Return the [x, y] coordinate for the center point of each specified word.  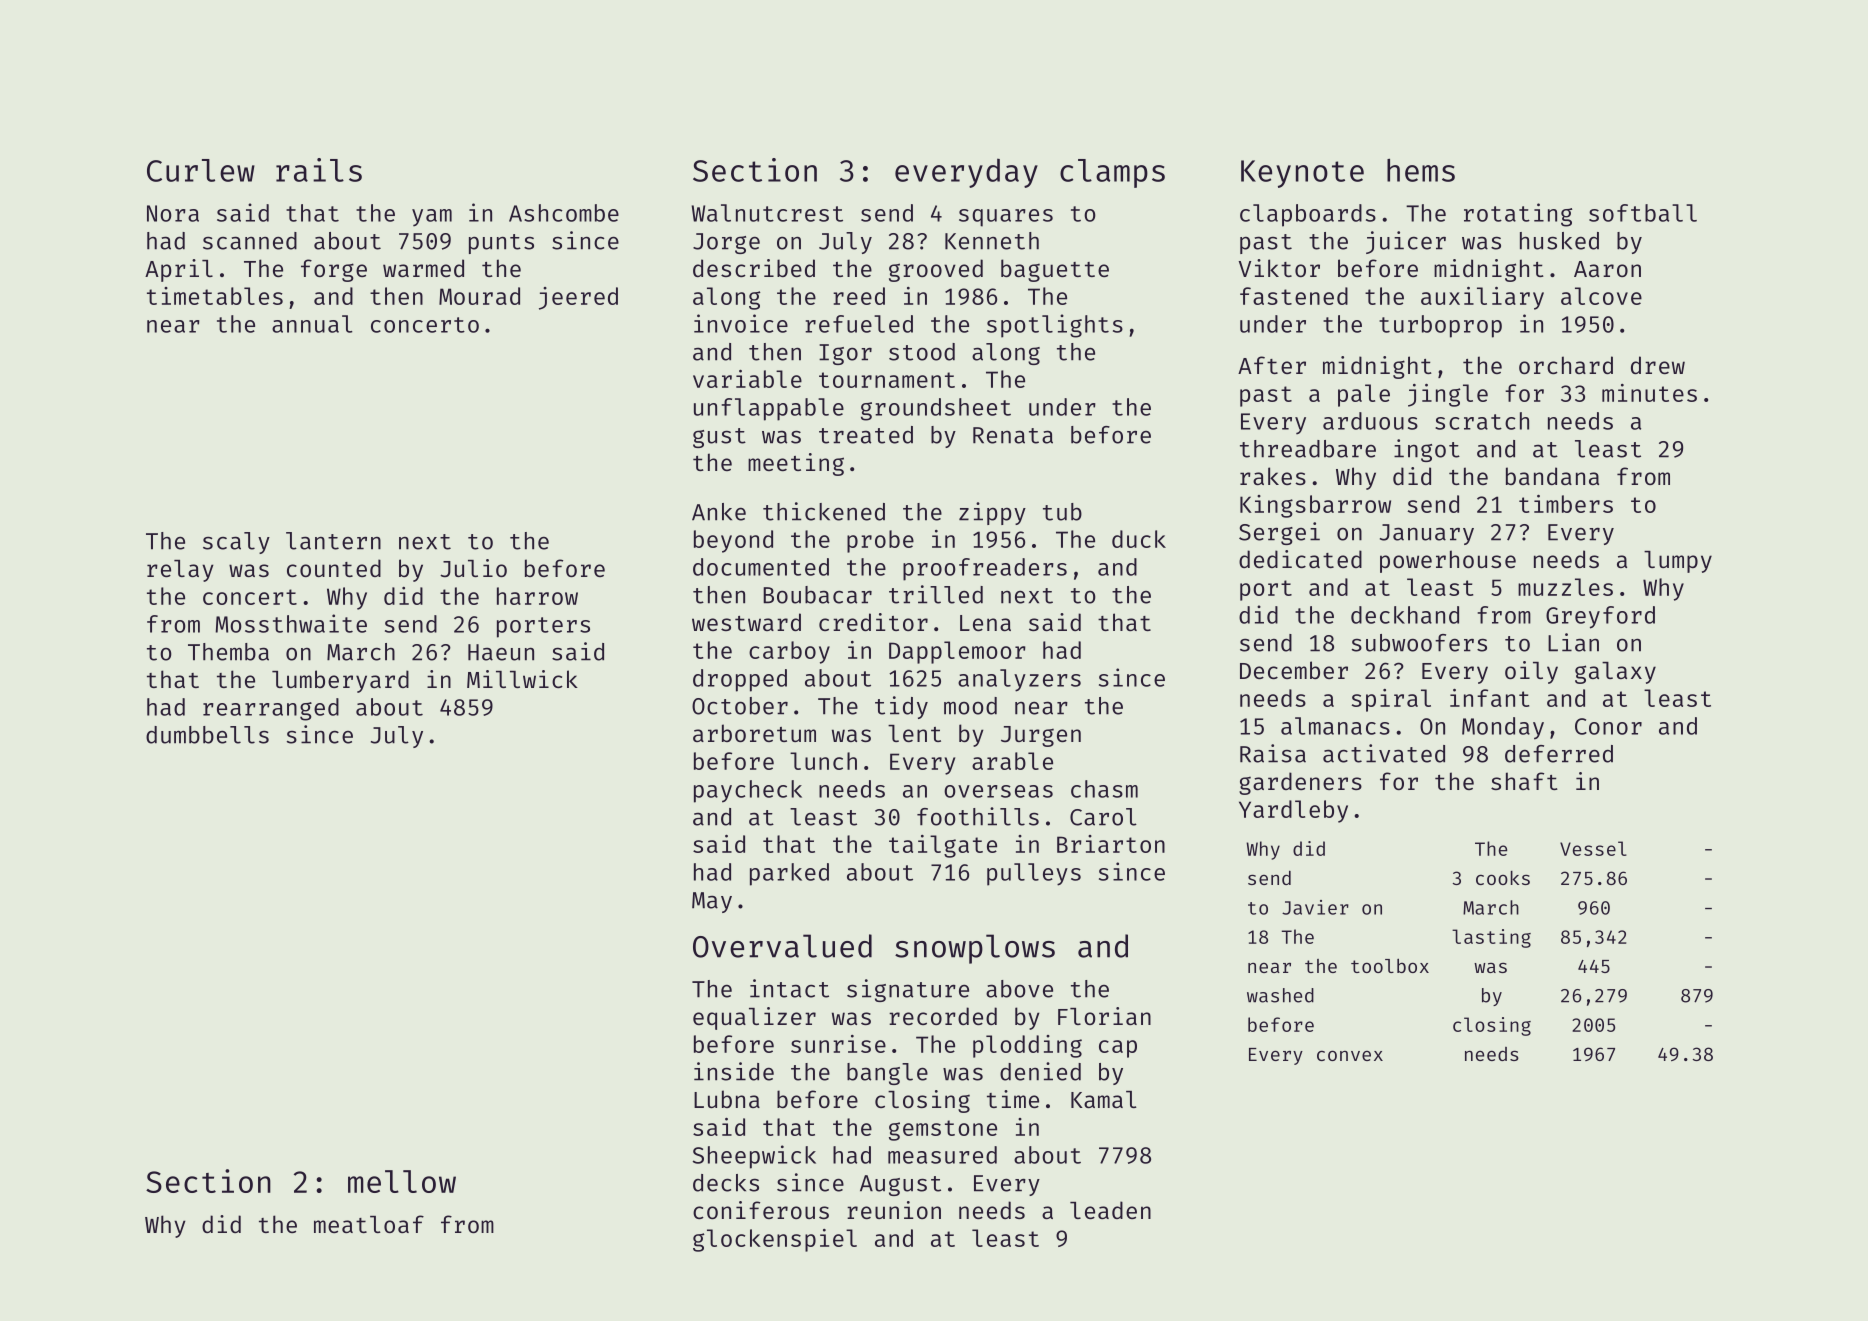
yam [432, 218]
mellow [402, 1181]
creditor [873, 622]
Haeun [501, 652]
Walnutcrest [767, 213]
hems [1421, 170]
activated [1384, 753]
